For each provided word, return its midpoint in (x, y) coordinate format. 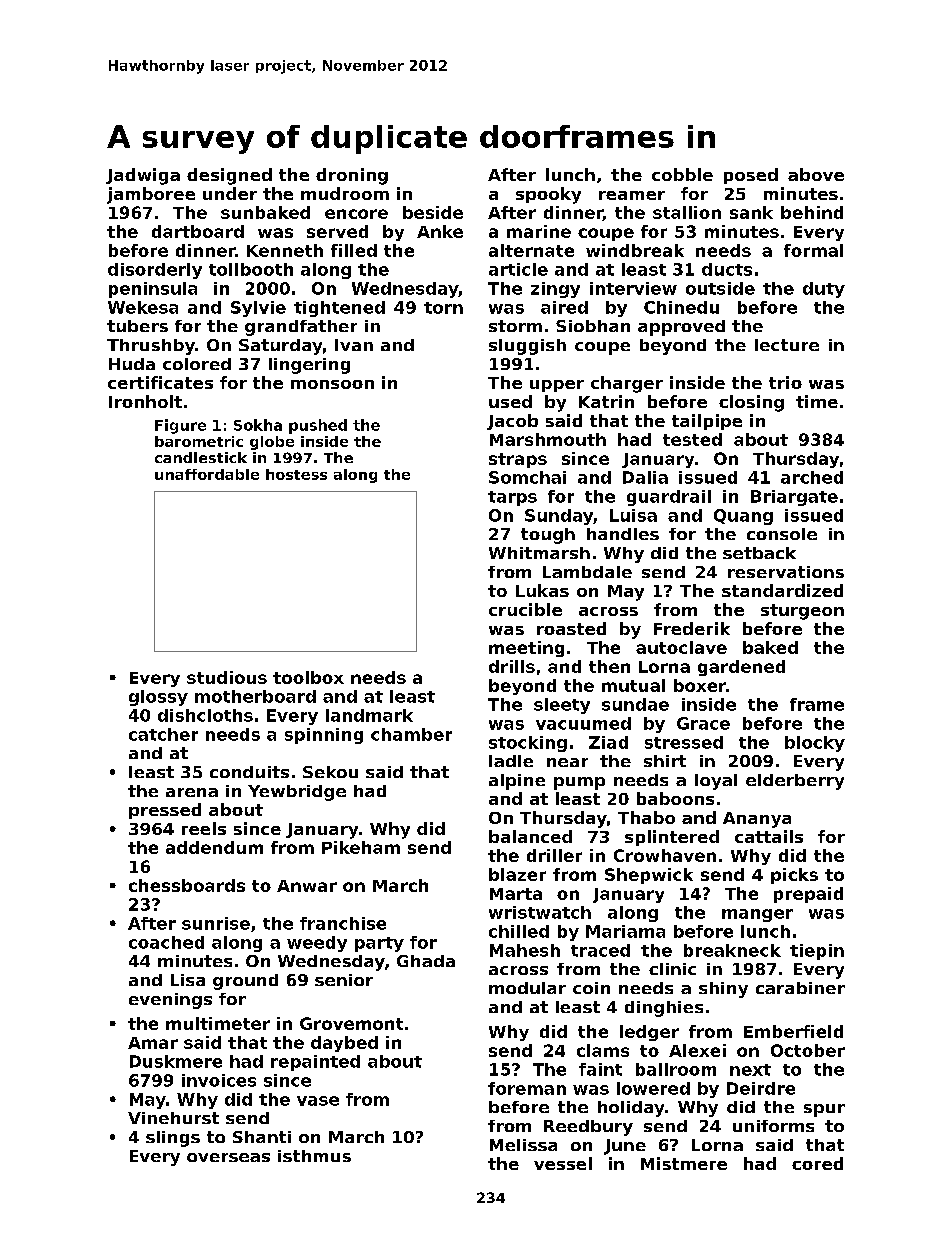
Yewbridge (297, 793)
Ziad (608, 742)
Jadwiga (143, 176)
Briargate (794, 498)
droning (352, 176)
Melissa (523, 1145)
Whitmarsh (539, 553)
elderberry (795, 782)
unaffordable (207, 474)
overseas (228, 1157)
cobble (682, 174)
